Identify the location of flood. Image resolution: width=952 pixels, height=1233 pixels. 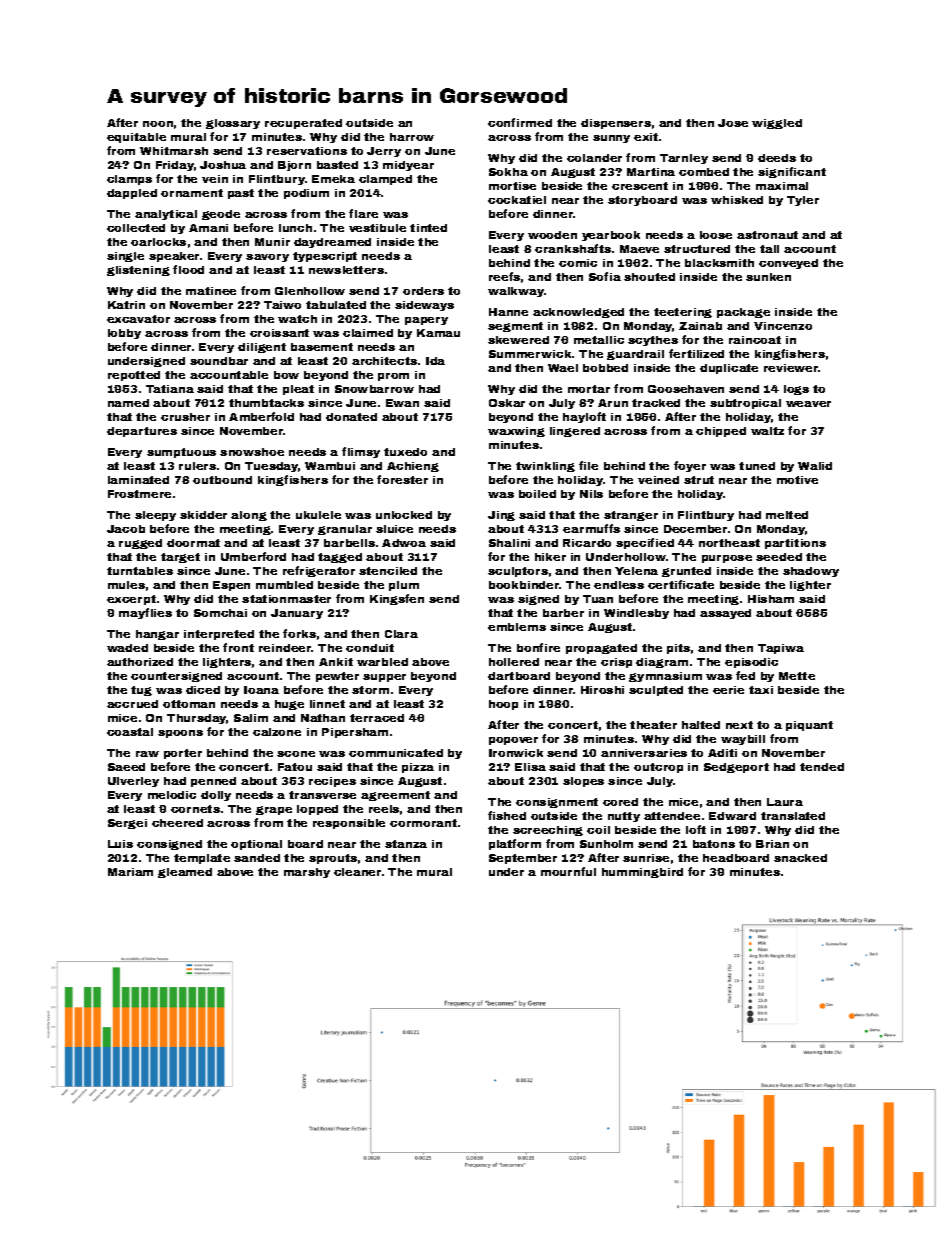
(188, 269).
